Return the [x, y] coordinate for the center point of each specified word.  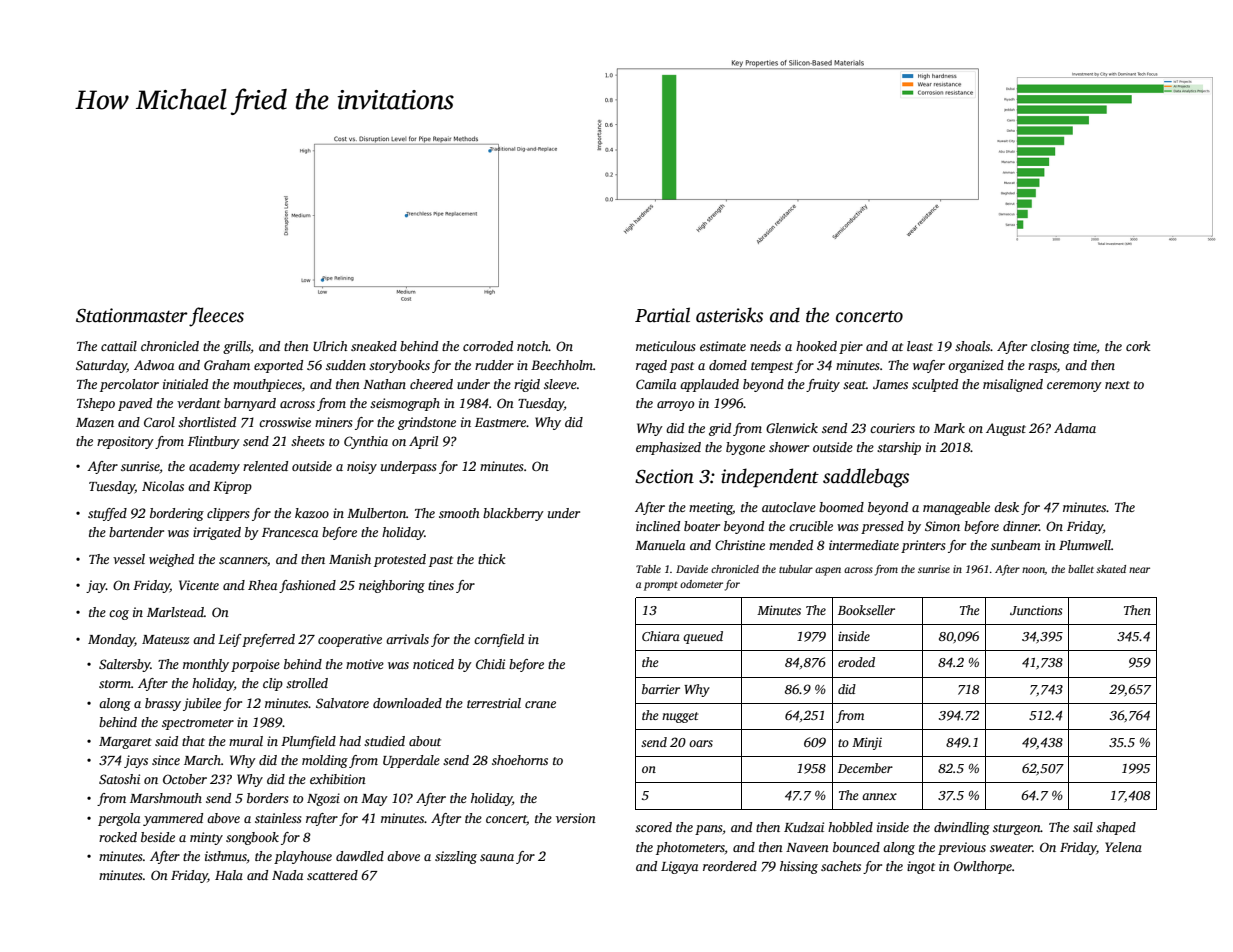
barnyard [250, 404]
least [920, 346]
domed [728, 365]
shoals [972, 346]
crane [540, 704]
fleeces [216, 317]
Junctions [1036, 610]
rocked [118, 837]
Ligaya [679, 867]
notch [533, 346]
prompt [661, 586]
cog [119, 615]
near [1139, 570]
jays [136, 761]
